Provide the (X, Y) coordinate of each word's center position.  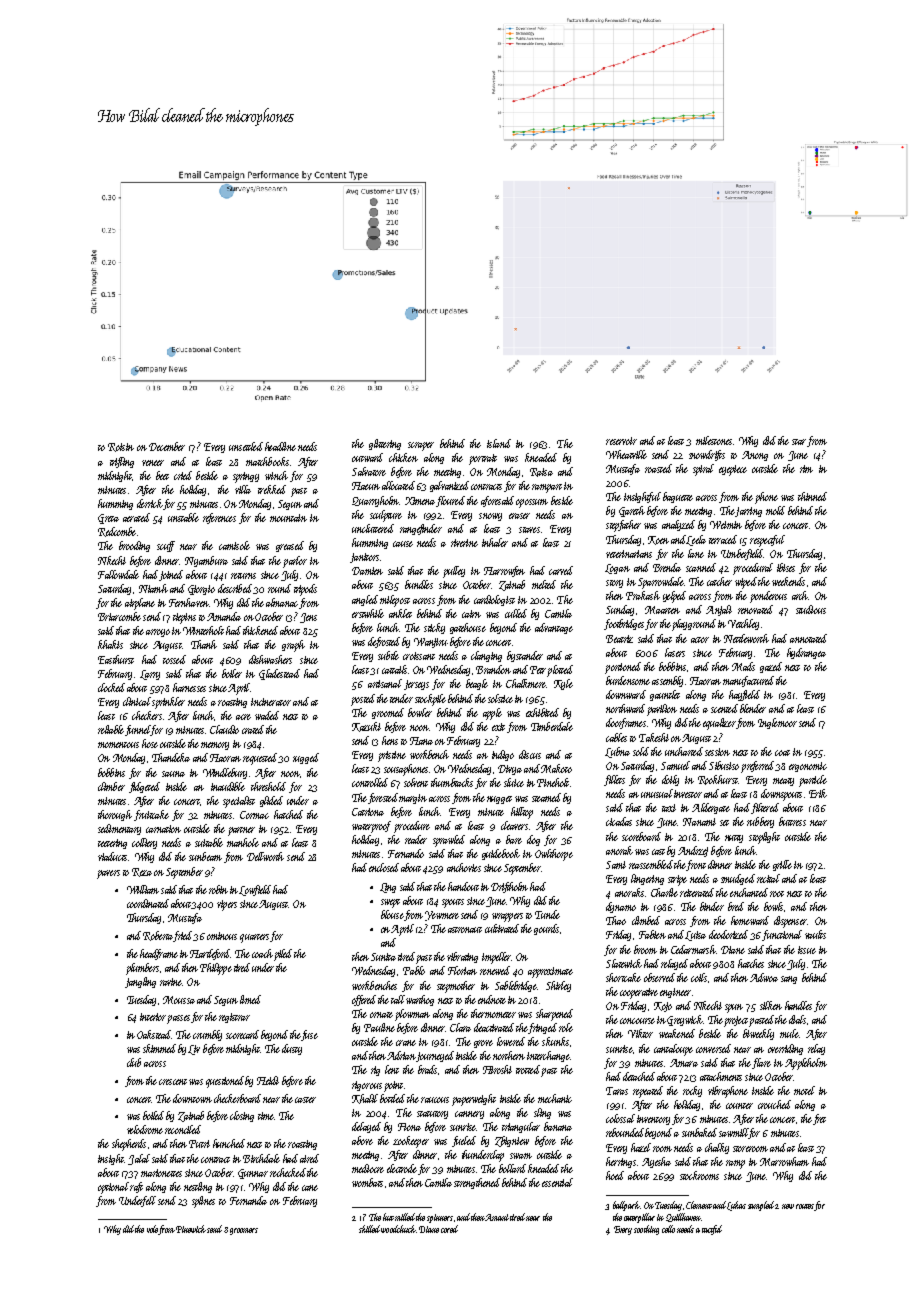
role (566, 1027)
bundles (419, 584)
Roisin (121, 447)
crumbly (207, 1035)
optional (113, 1188)
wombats (367, 1182)
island (499, 443)
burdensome (628, 680)
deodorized (728, 934)
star (799, 442)
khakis (110, 644)
